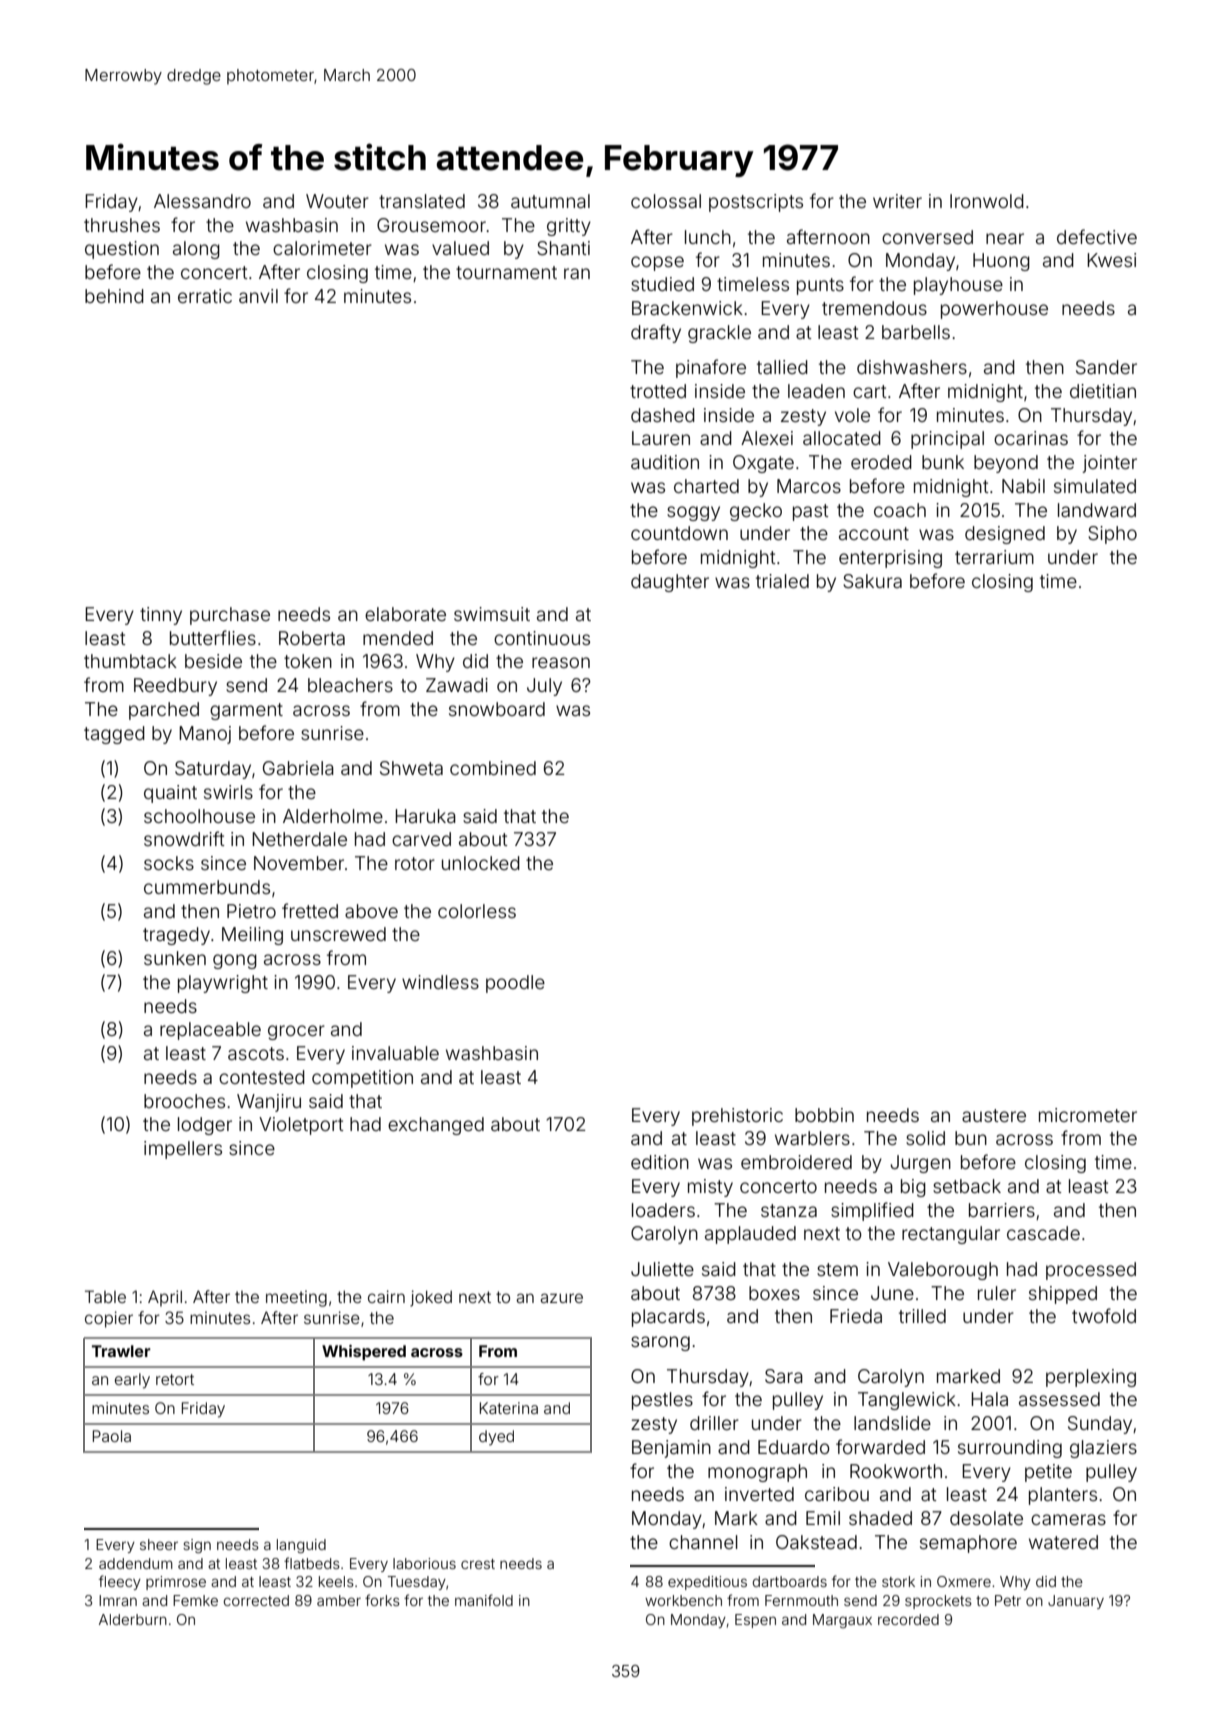  I want to click on setback, so click(967, 1186).
